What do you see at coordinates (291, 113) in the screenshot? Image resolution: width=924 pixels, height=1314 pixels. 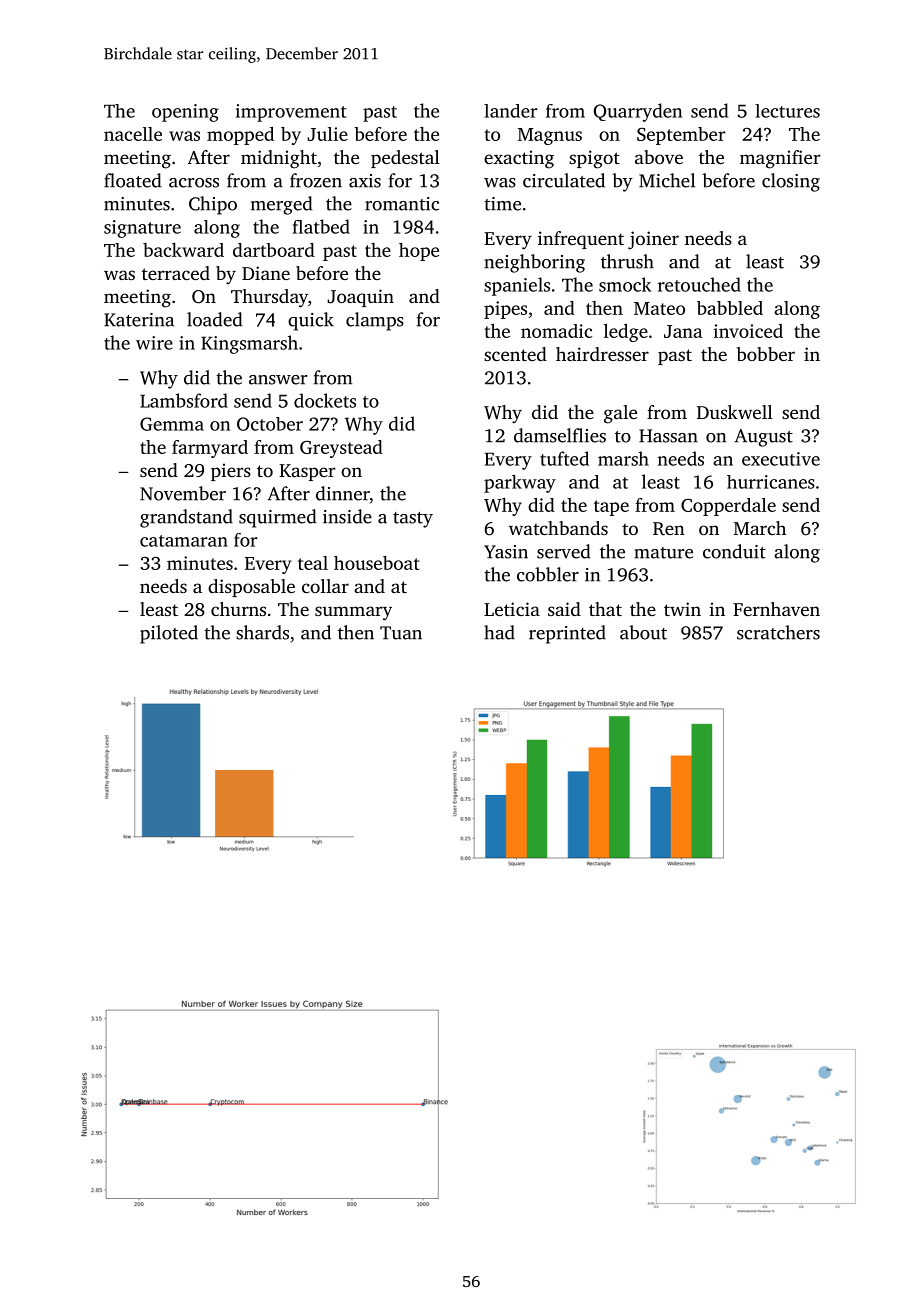 I see `improvement` at bounding box center [291, 113].
